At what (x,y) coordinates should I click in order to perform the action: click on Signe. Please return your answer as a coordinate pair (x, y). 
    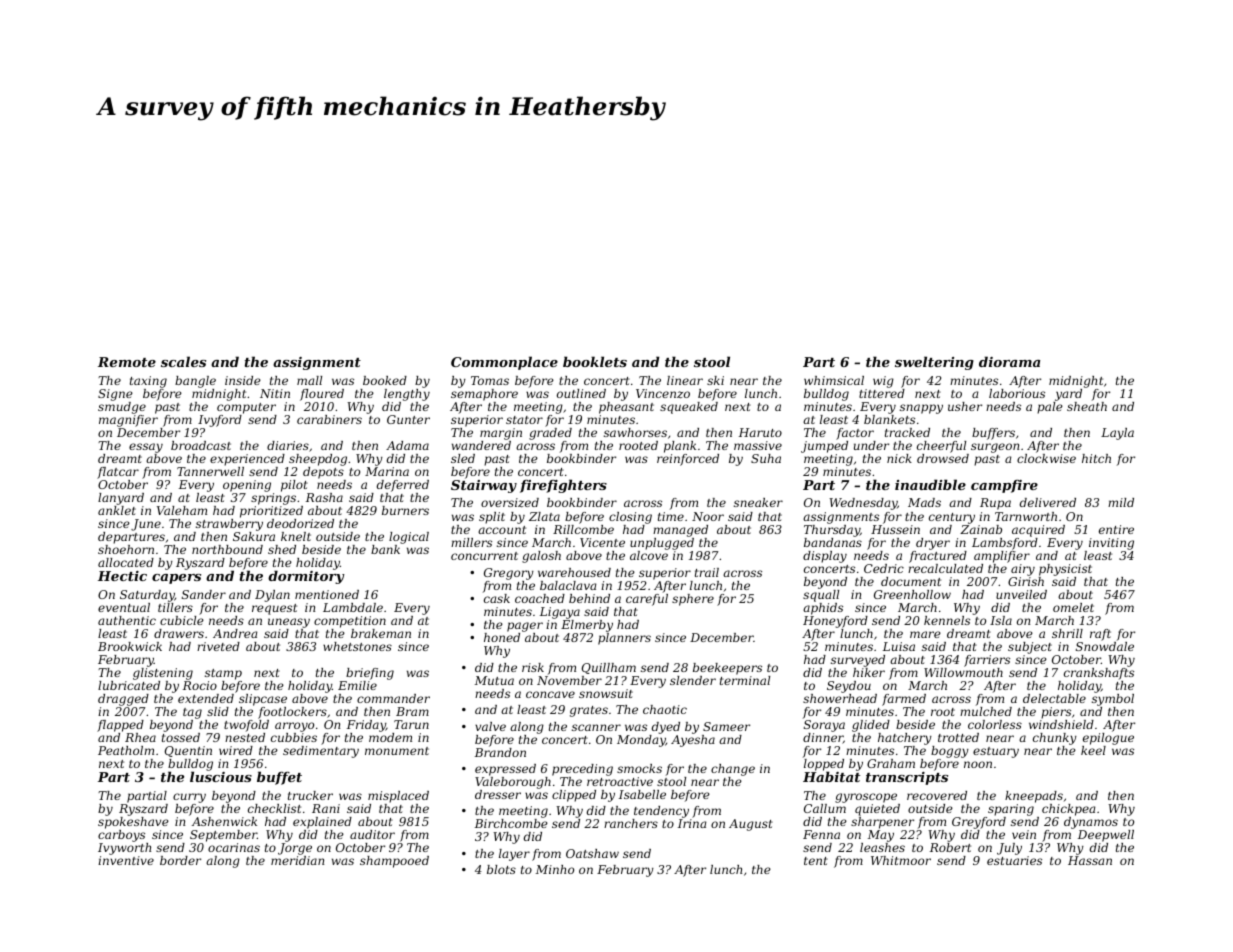
    Looking at the image, I should click on (115, 395).
